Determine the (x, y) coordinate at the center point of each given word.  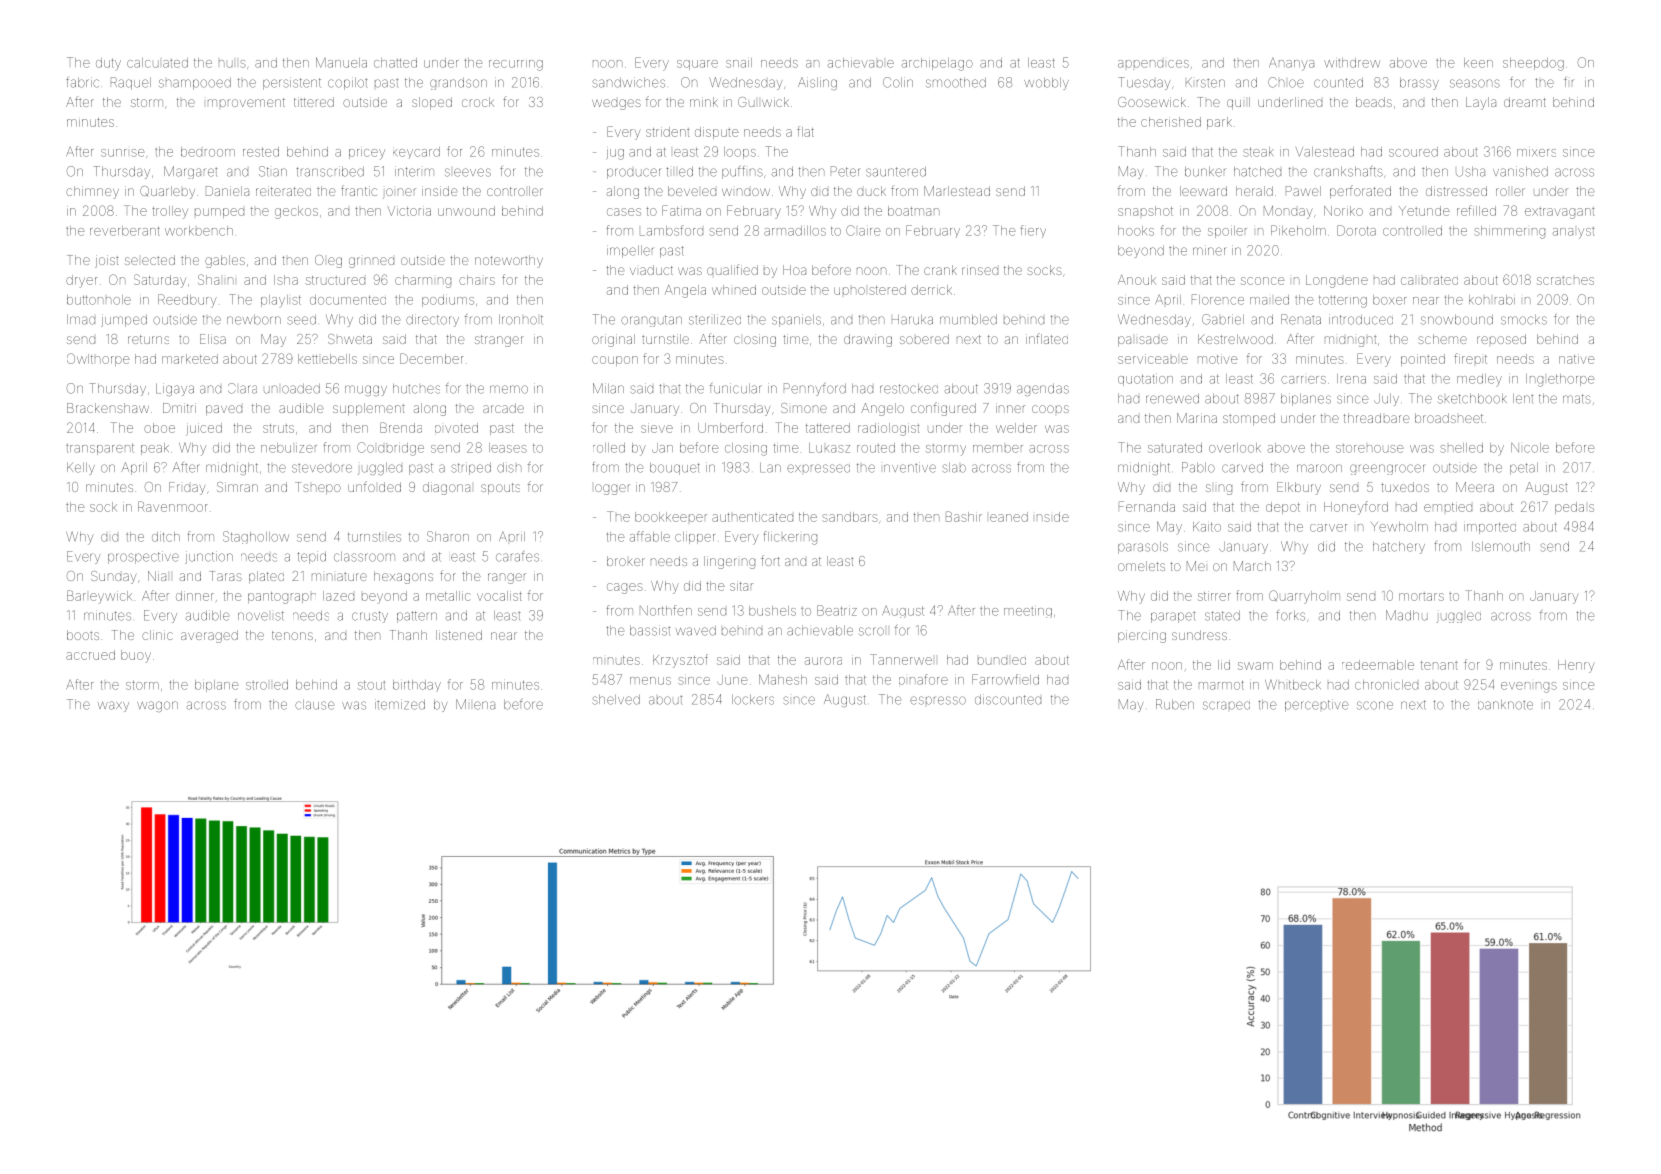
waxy (113, 706)
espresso (938, 700)
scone (1375, 705)
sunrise (122, 153)
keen (1478, 63)
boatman (913, 211)
